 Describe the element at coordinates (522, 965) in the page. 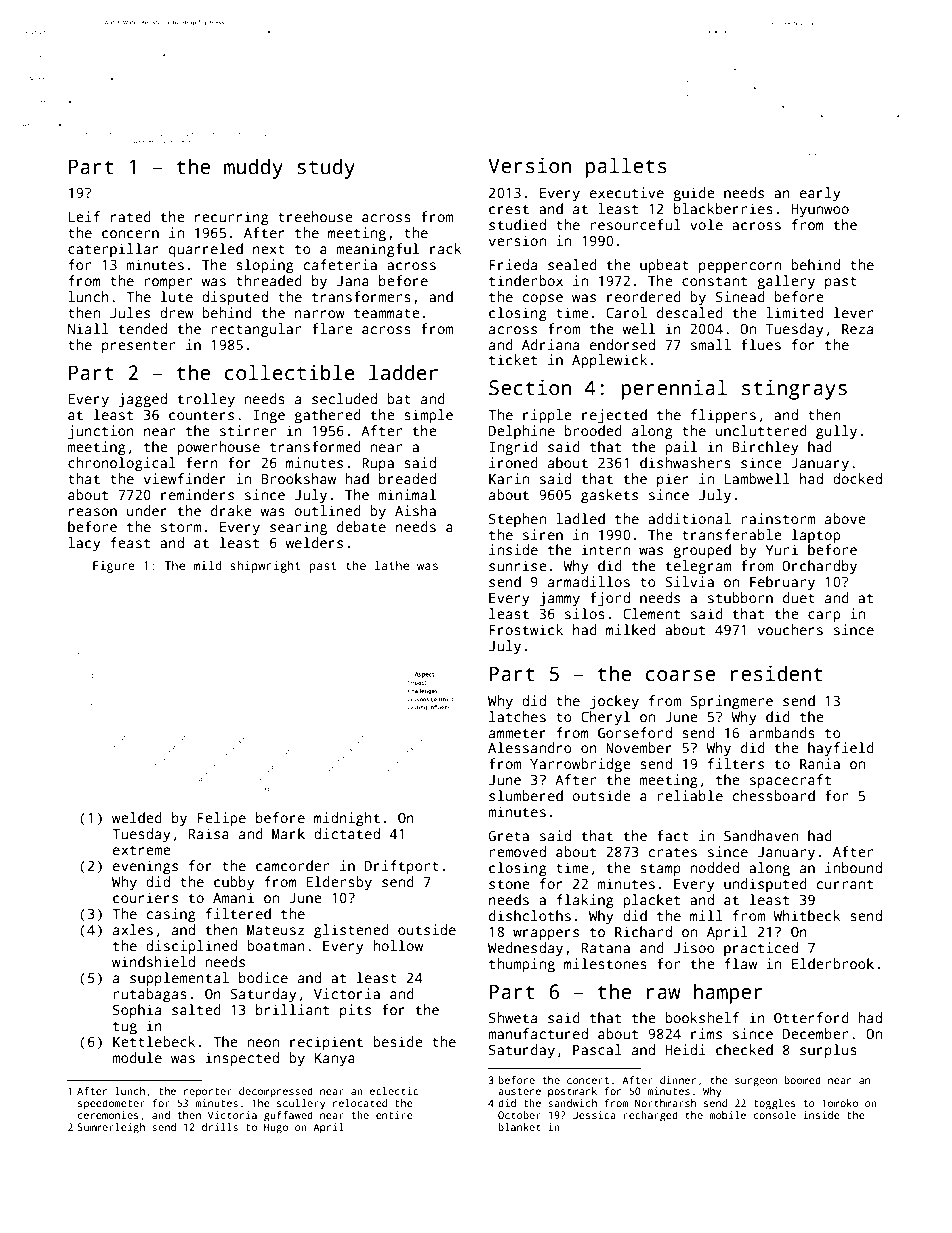

I see `thumping` at that location.
